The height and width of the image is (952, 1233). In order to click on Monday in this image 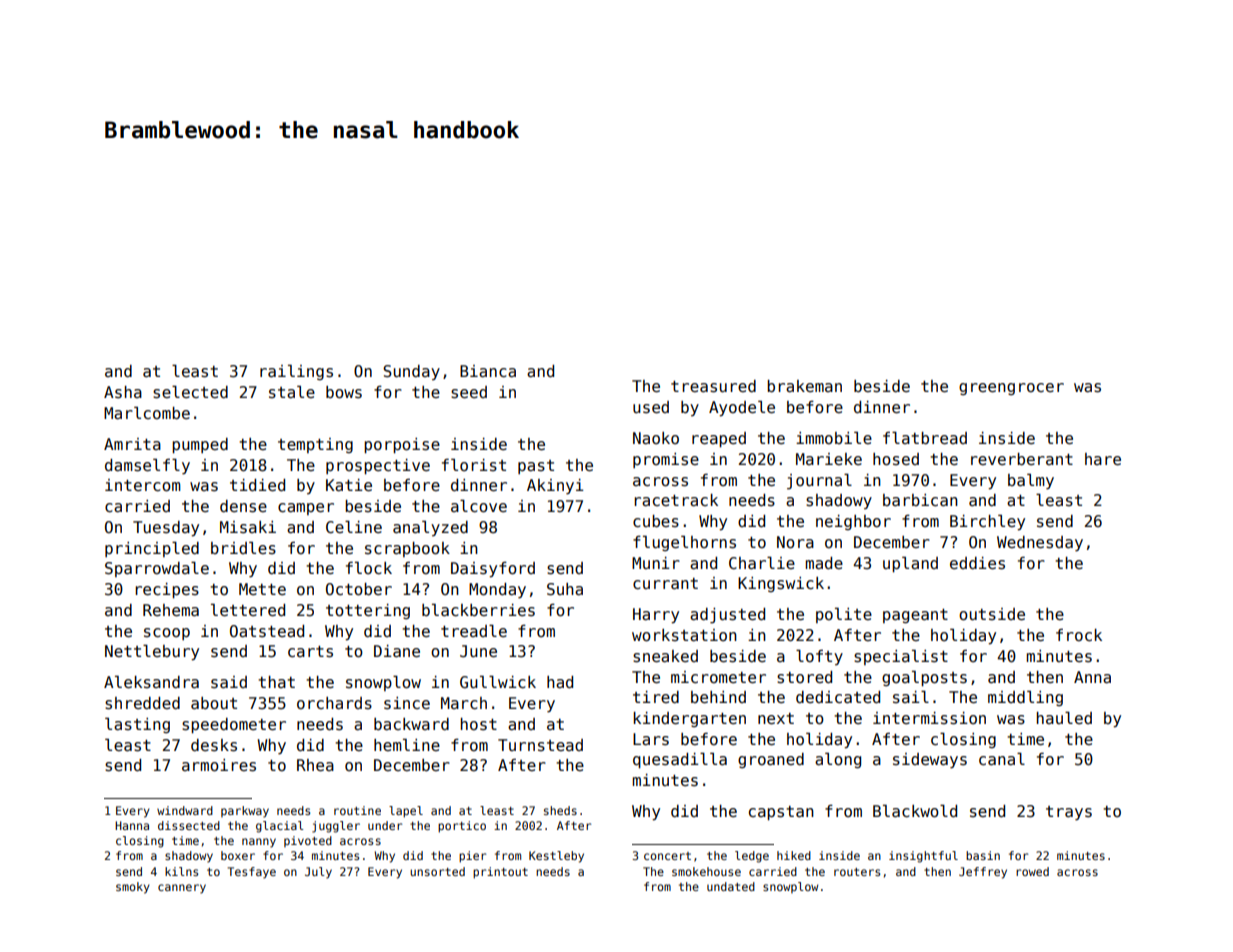, I will do `click(497, 590)`.
